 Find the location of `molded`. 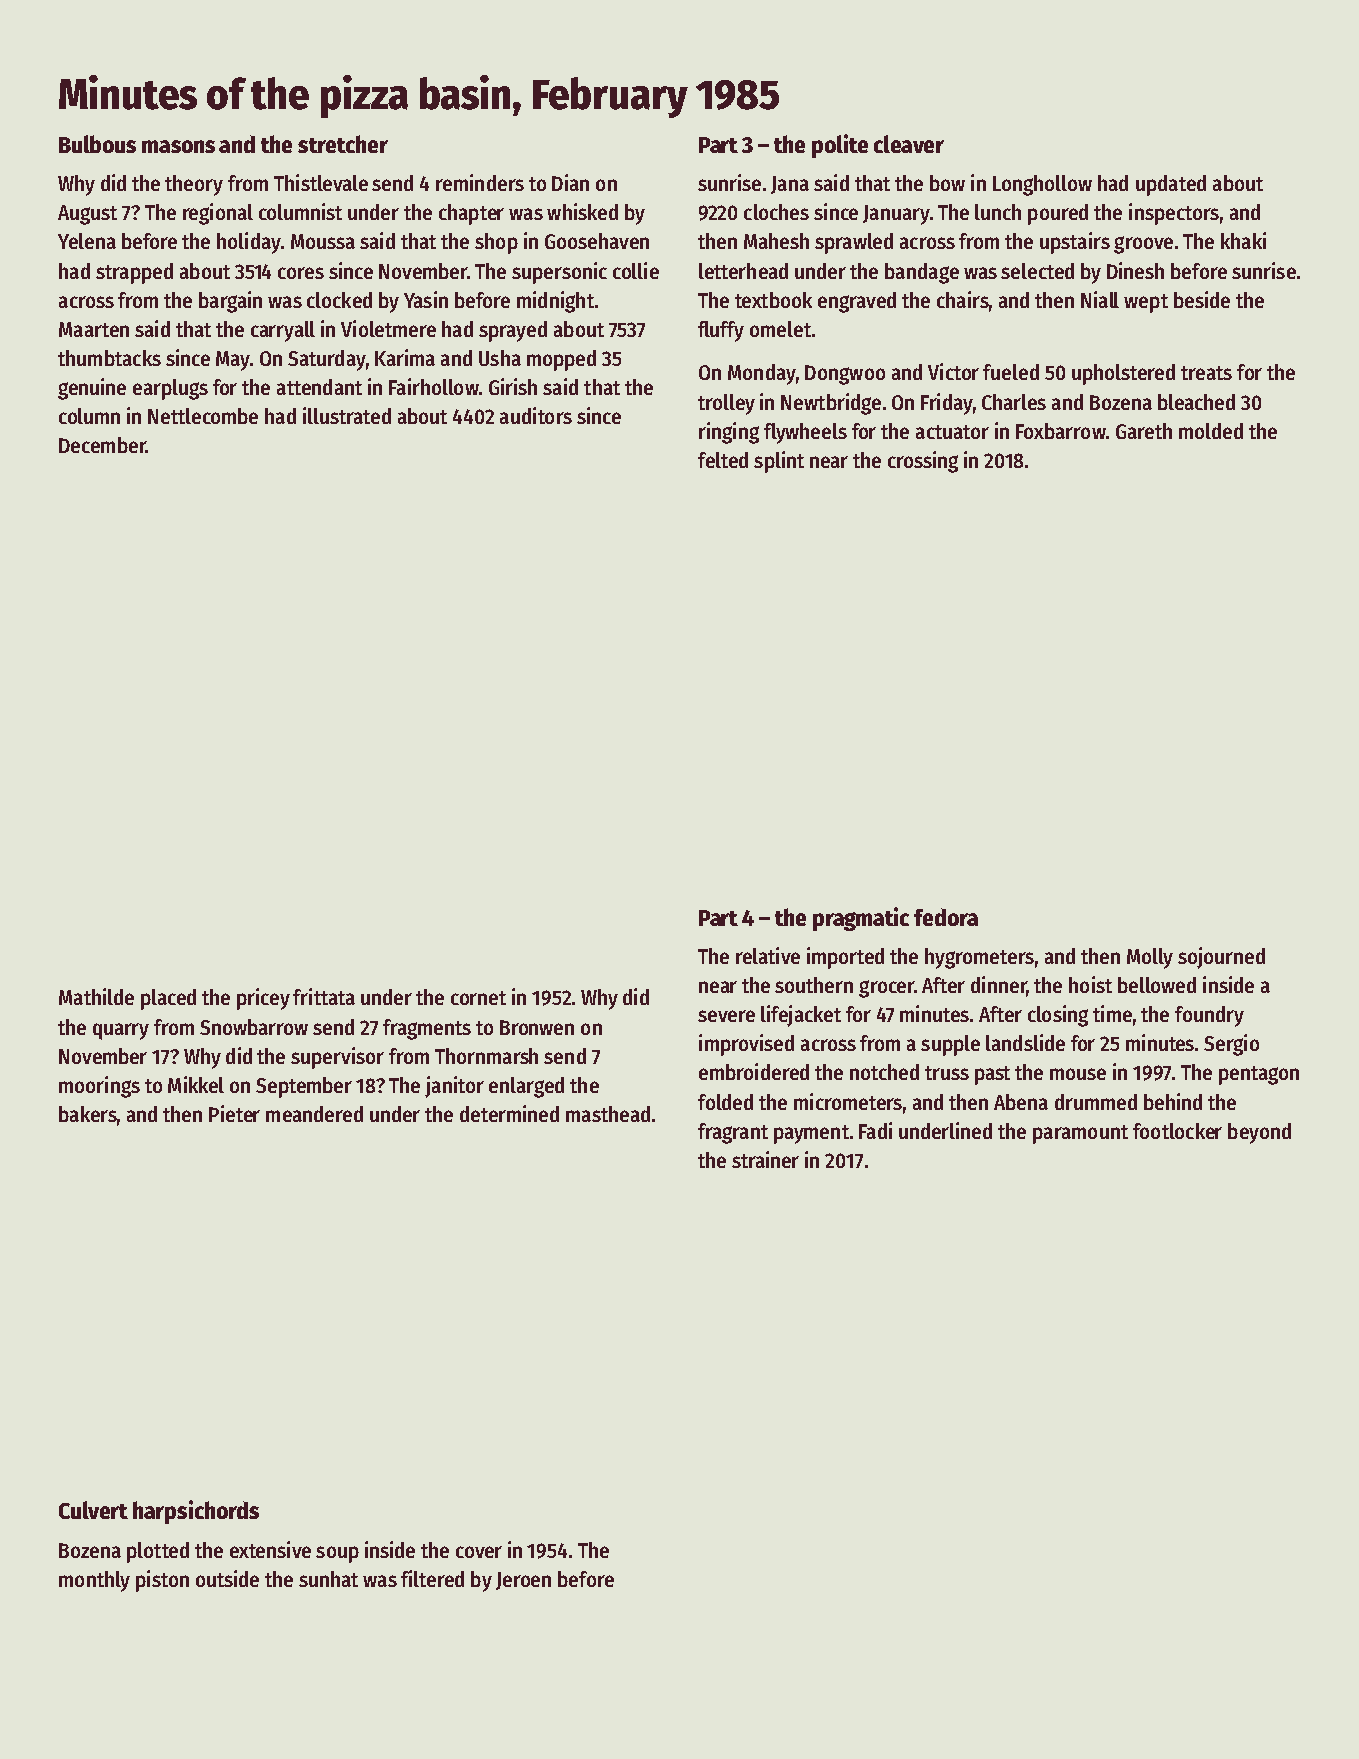

molded is located at coordinates (1211, 431).
